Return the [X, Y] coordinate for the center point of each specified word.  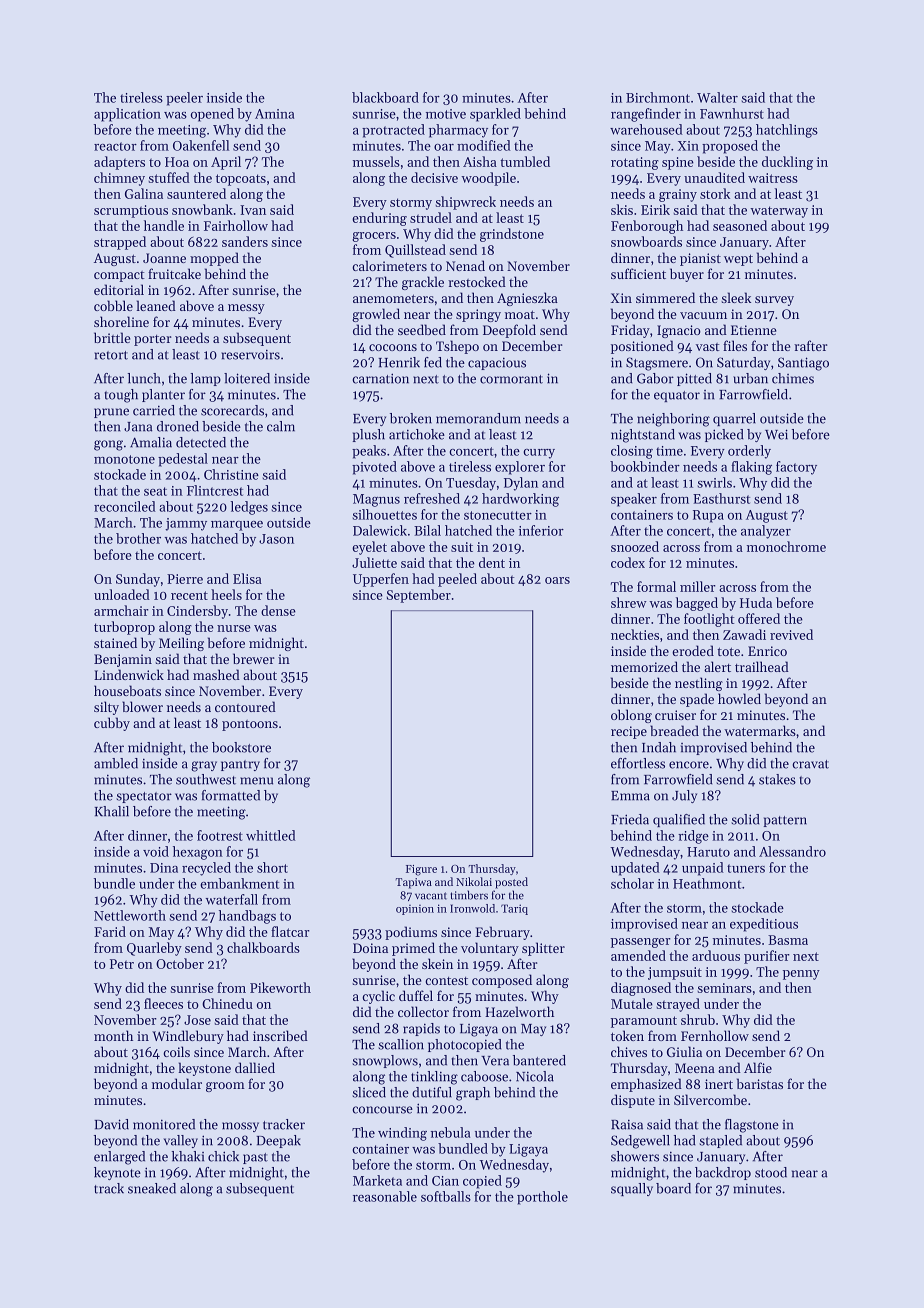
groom [225, 1087]
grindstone [512, 235]
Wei [776, 434]
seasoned [740, 225]
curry [539, 454]
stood [771, 1172]
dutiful [432, 1092]
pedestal [183, 460]
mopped [214, 259]
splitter [543, 949]
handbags [247, 917]
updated [635, 869]
